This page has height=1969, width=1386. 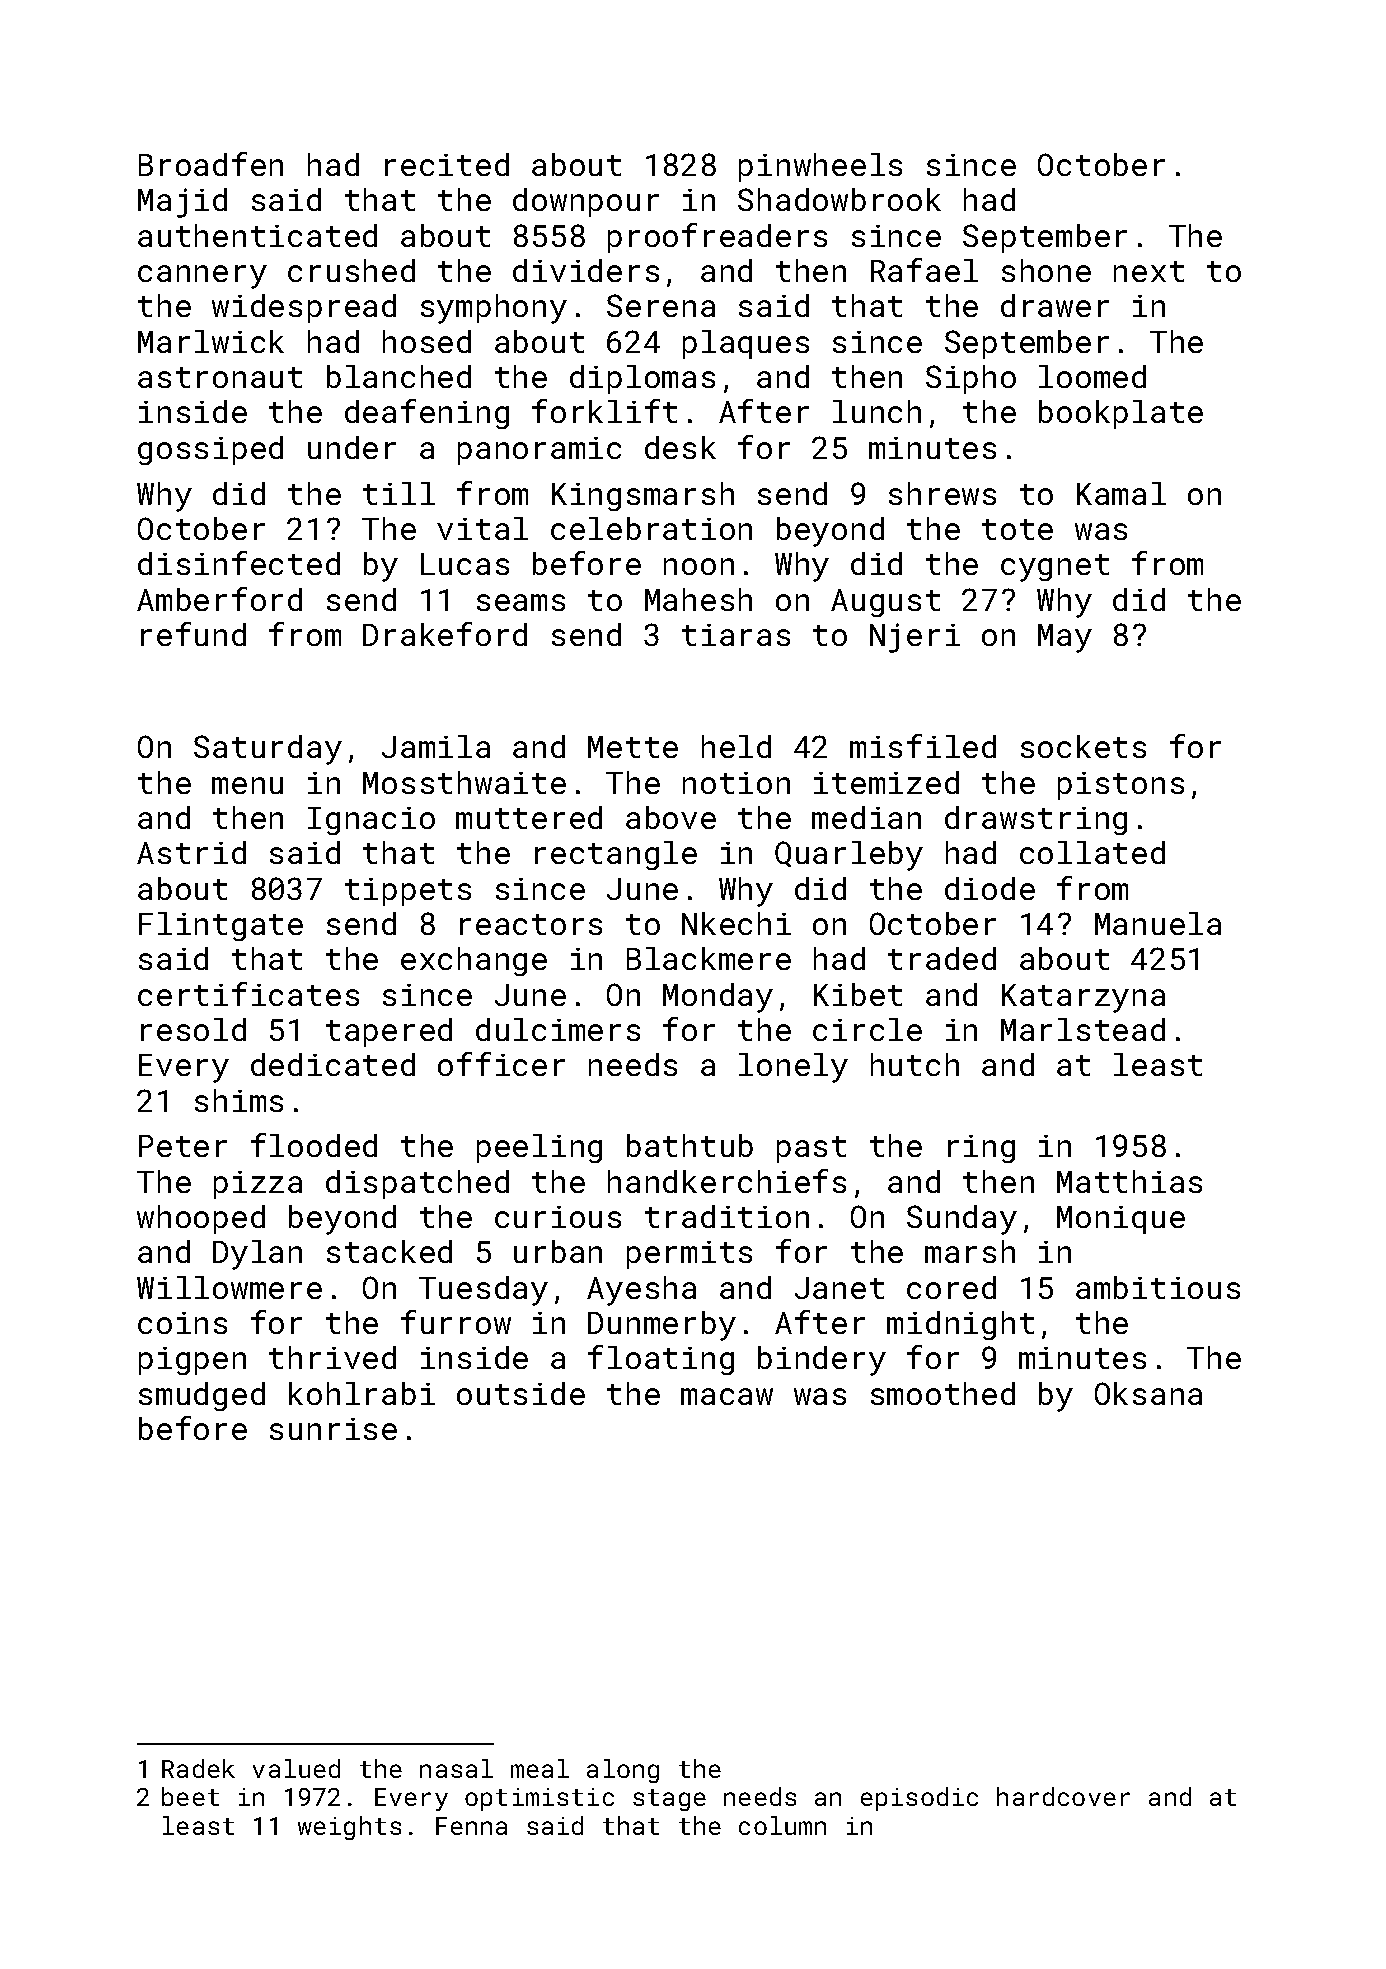 I want to click on next, so click(x=1149, y=271).
